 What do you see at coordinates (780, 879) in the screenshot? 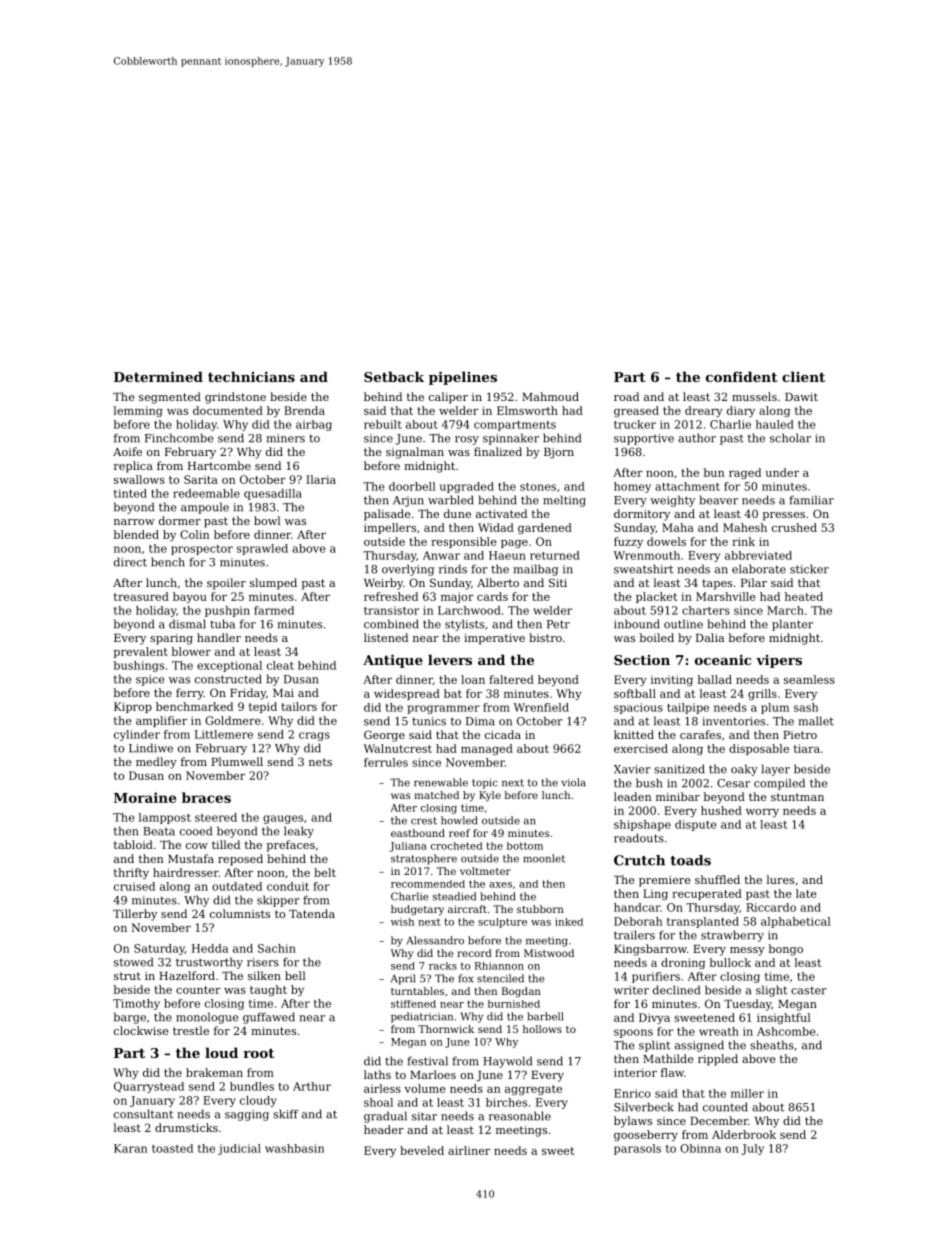
I see `lures` at bounding box center [780, 879].
